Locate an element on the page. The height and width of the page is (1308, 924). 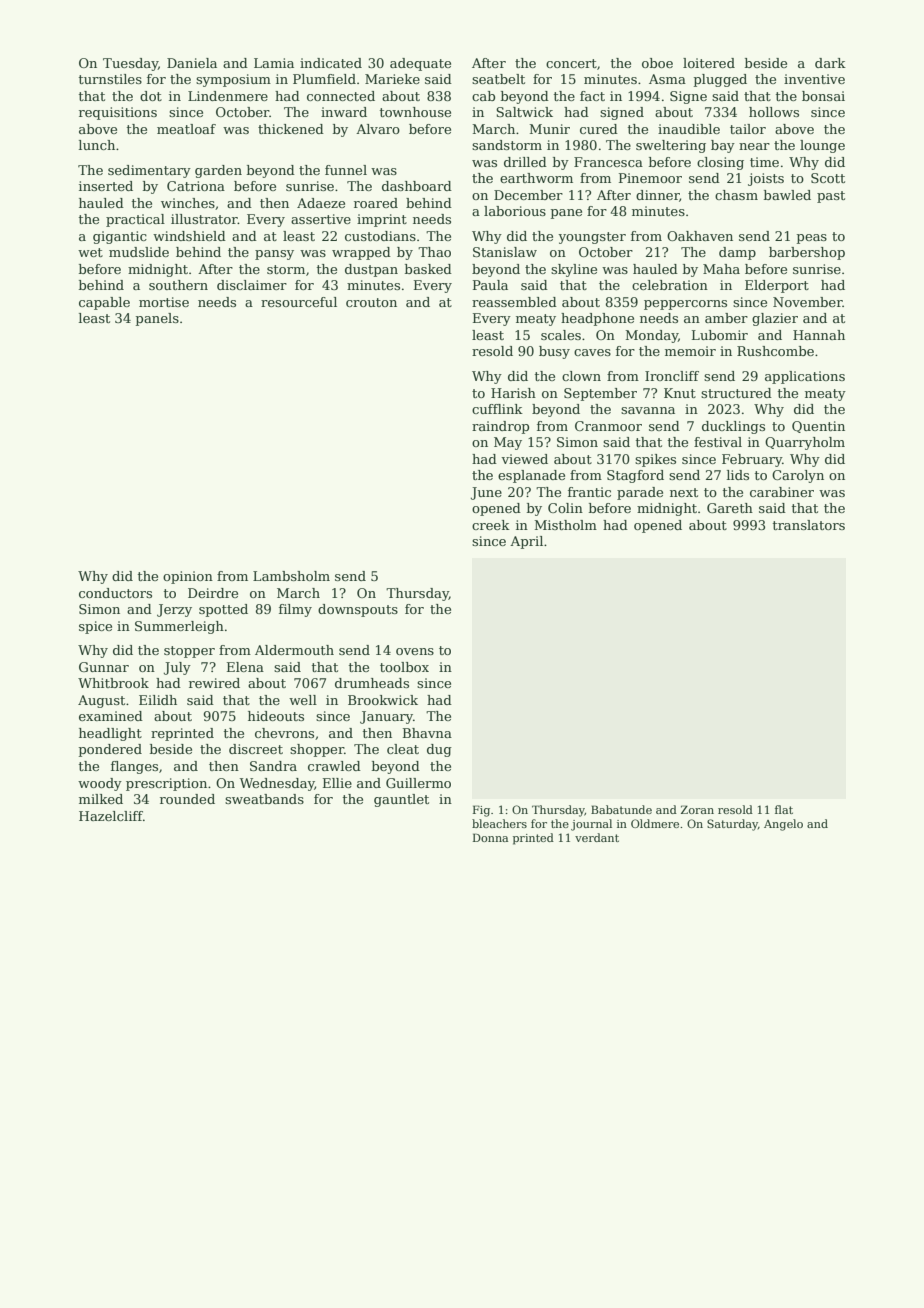
Zoran is located at coordinates (697, 809).
